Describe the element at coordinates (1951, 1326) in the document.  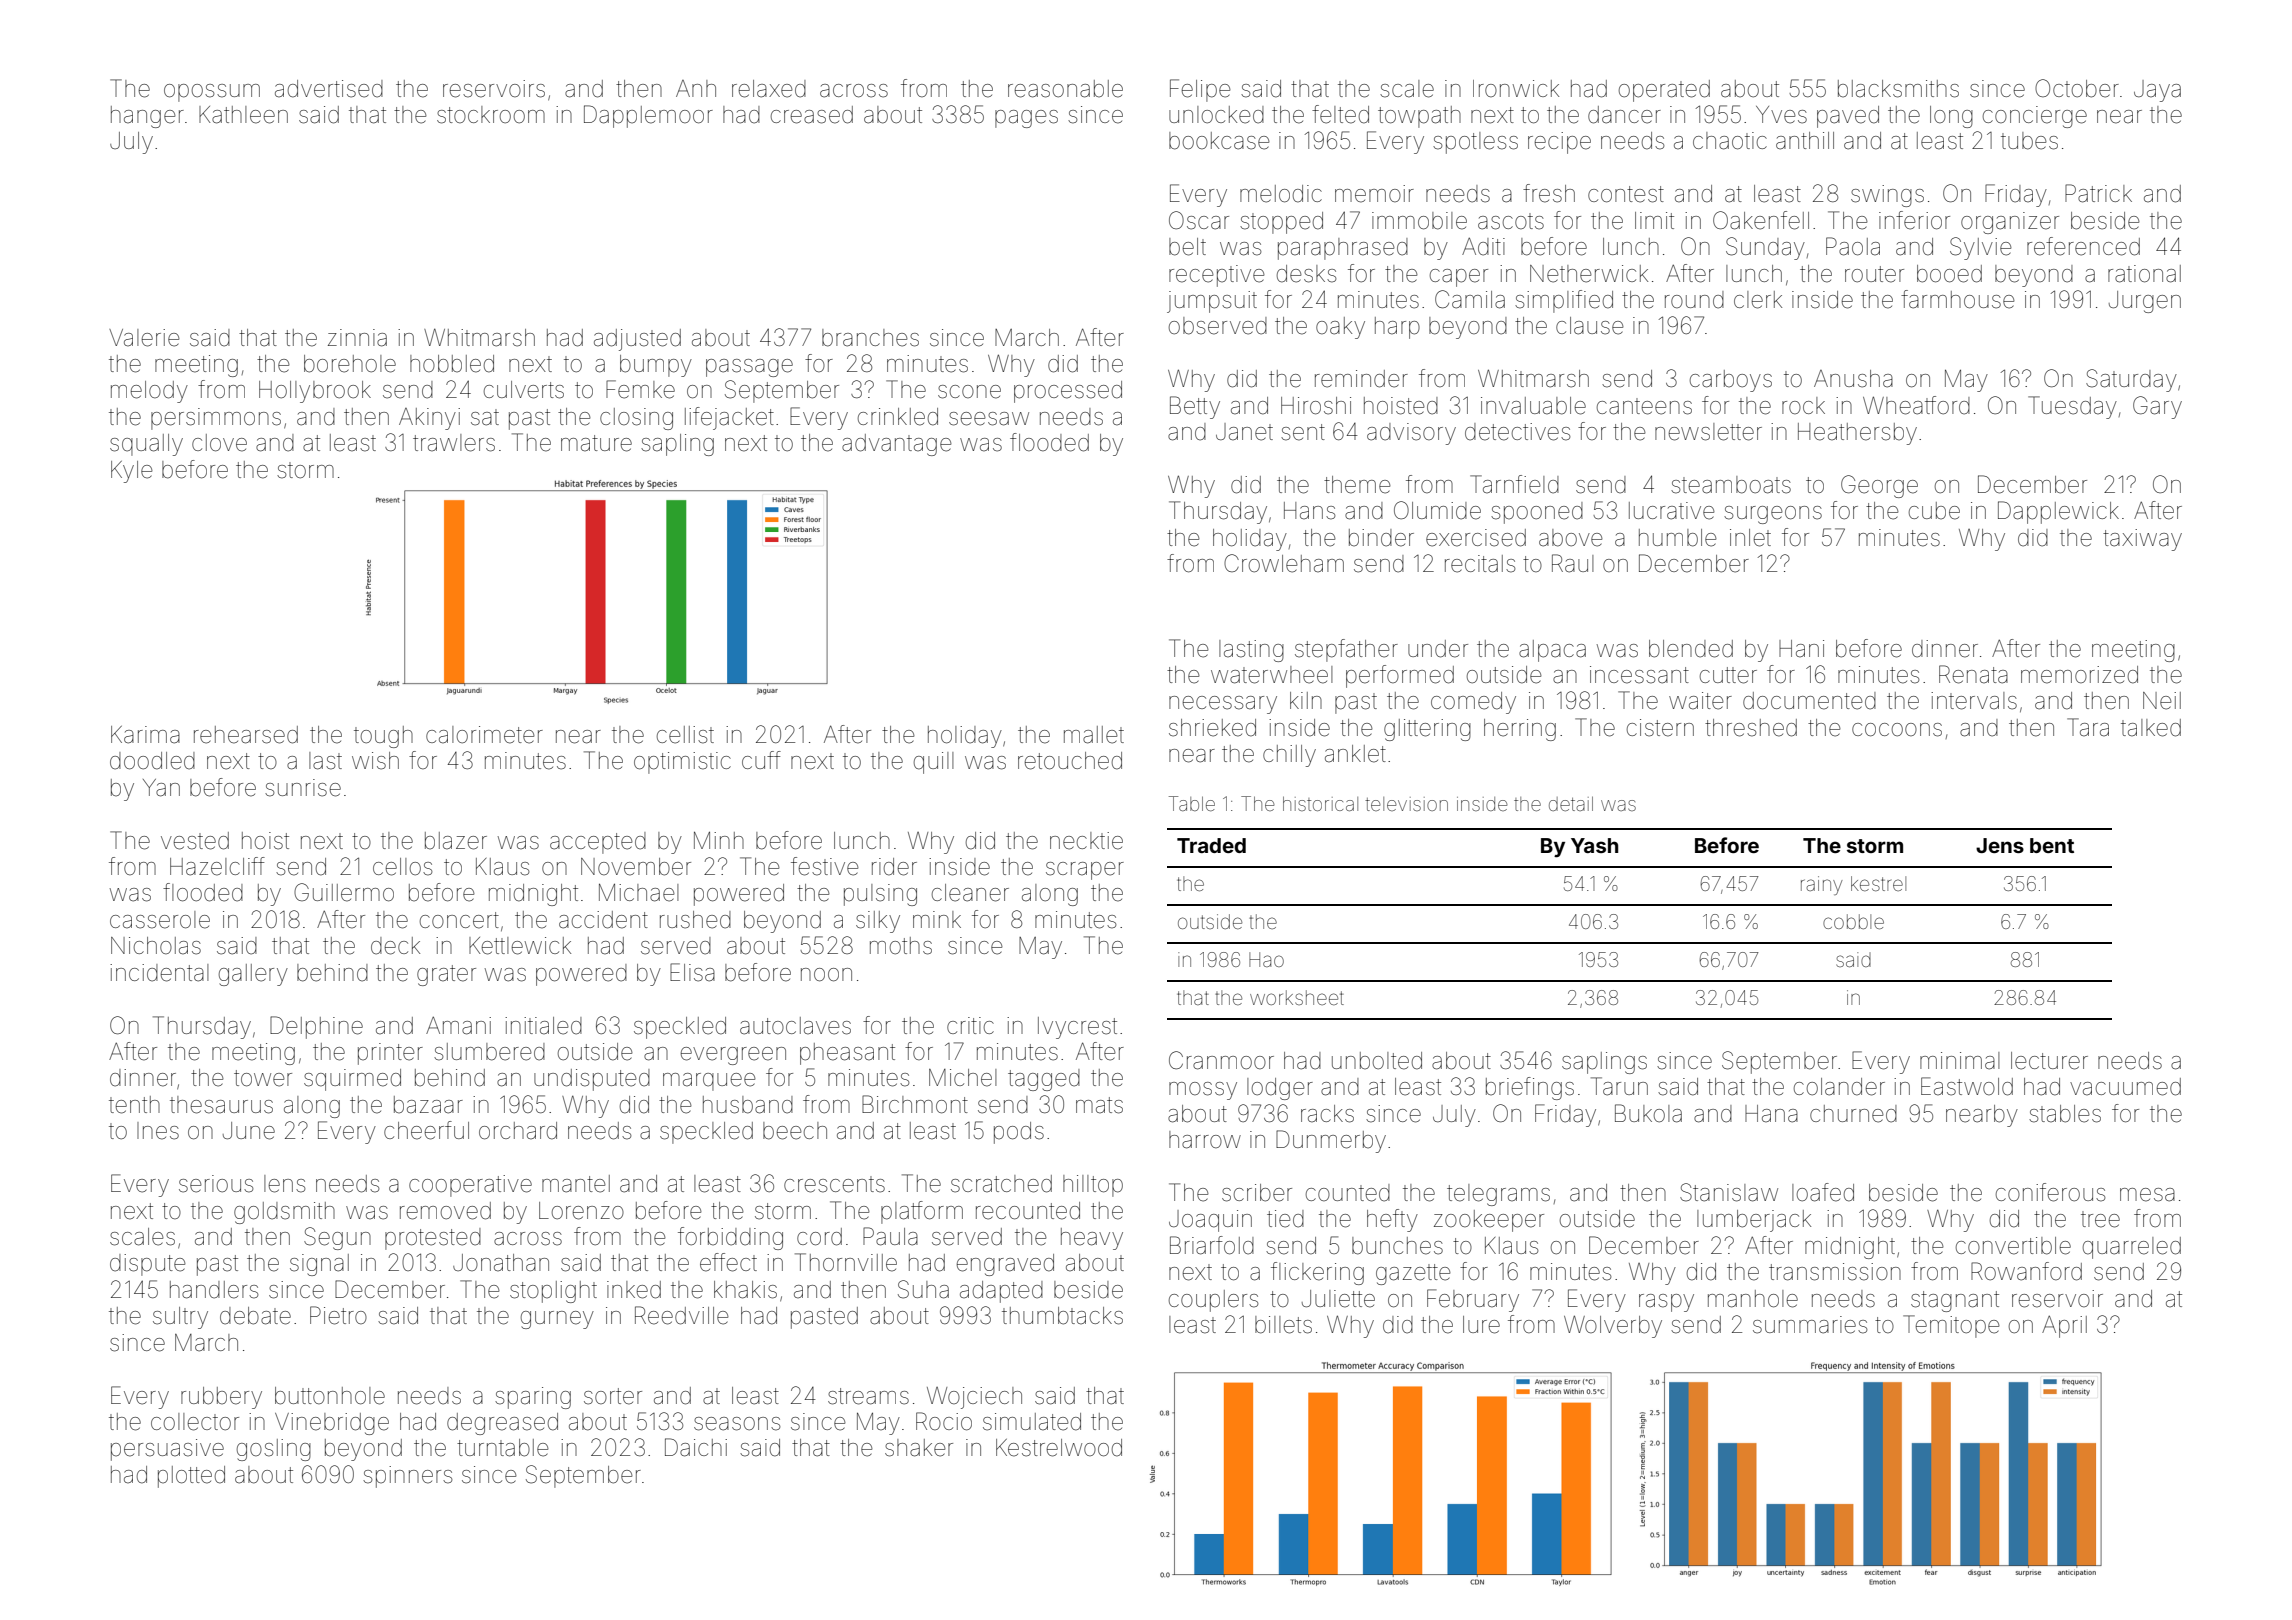
I see `Temitope` at that location.
